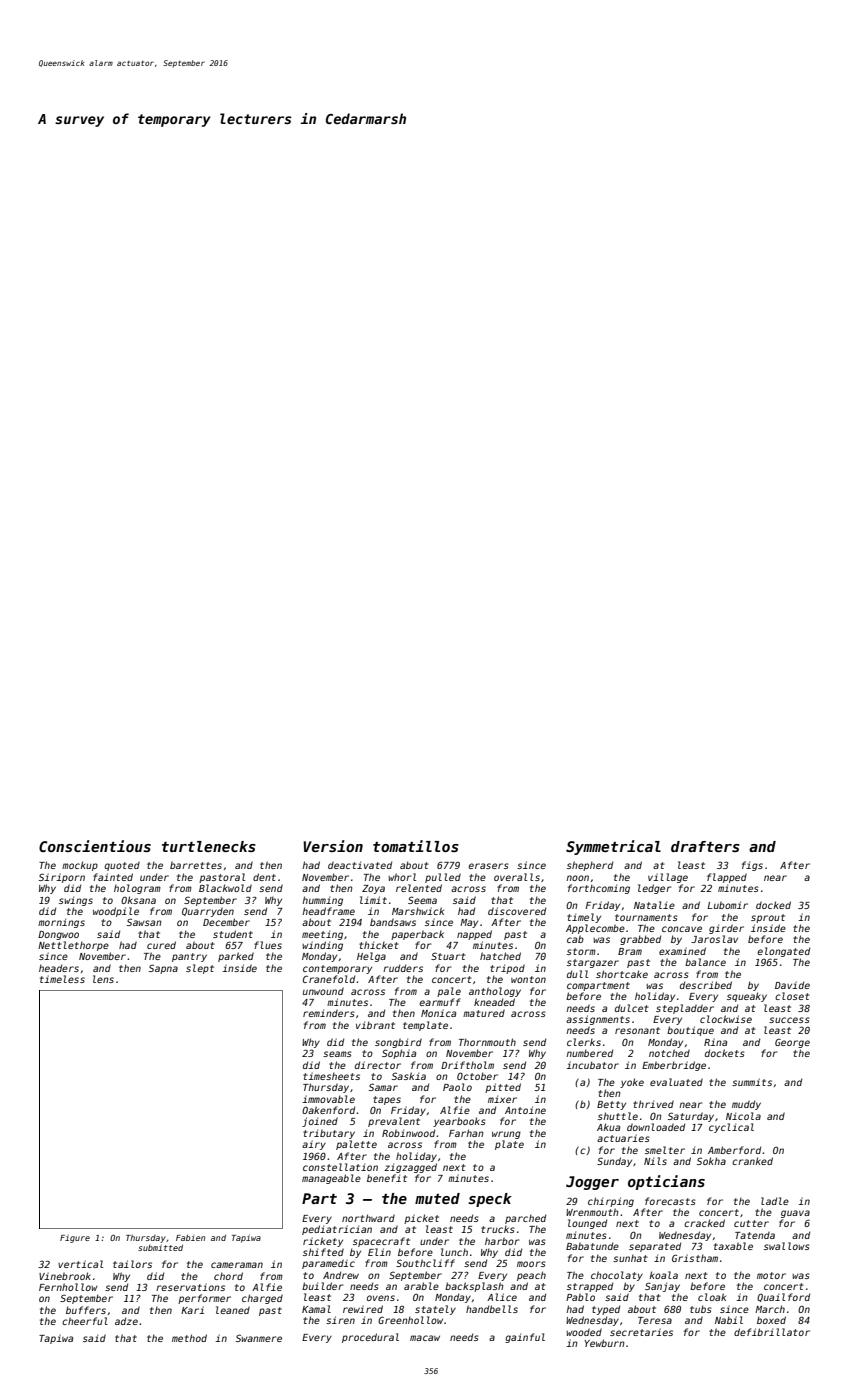  What do you see at coordinates (409, 1076) in the document?
I see `Saskia` at bounding box center [409, 1076].
